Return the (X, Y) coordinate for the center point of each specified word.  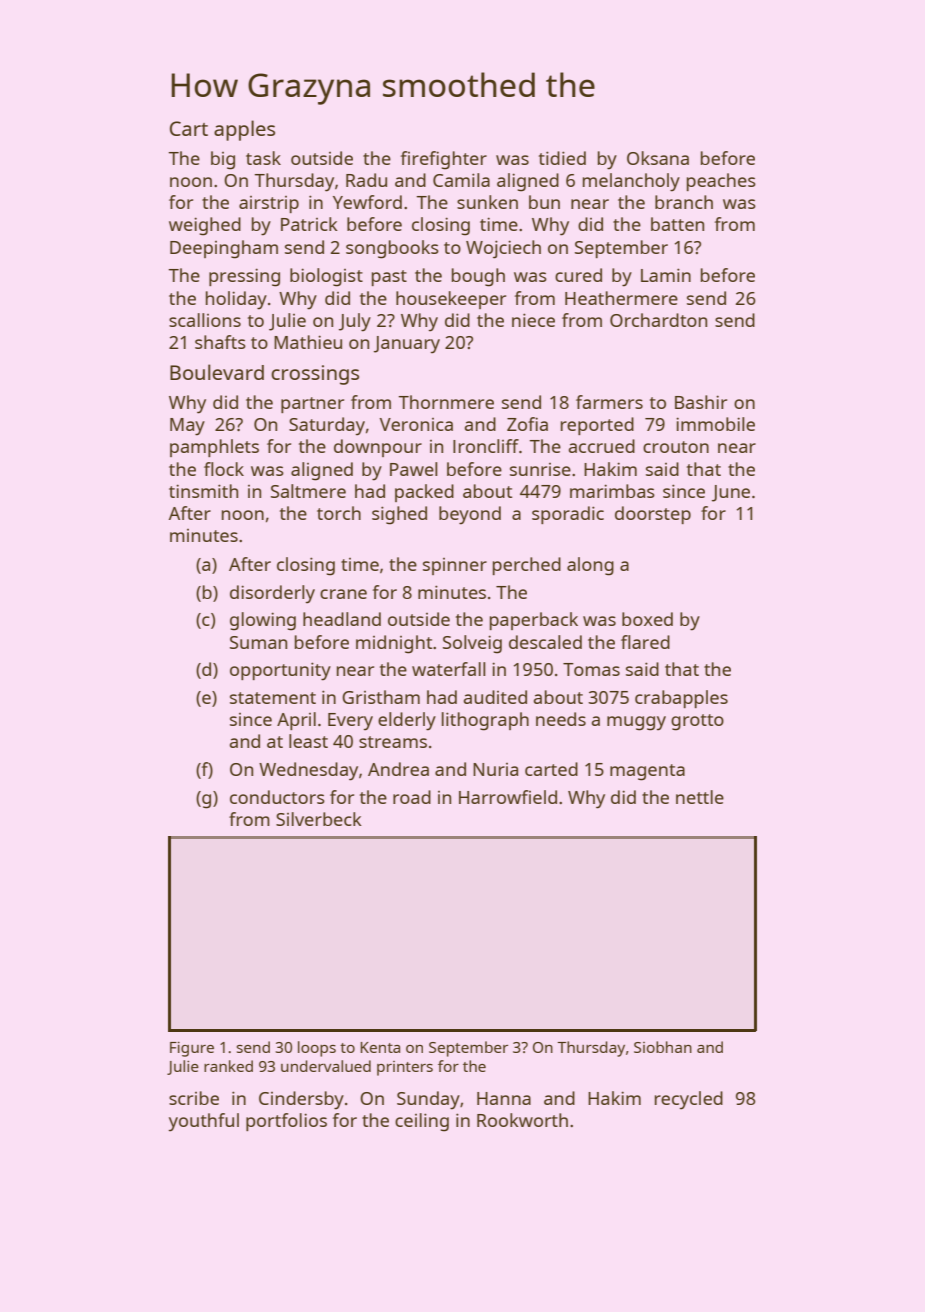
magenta (647, 772)
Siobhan (663, 1047)
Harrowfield (508, 797)
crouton (676, 447)
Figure (192, 1049)
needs (561, 719)
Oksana (658, 158)
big (223, 160)
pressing (244, 277)
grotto (697, 722)
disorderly (272, 594)
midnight (394, 644)
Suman (258, 642)
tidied (562, 158)
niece (533, 320)
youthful (204, 1122)
